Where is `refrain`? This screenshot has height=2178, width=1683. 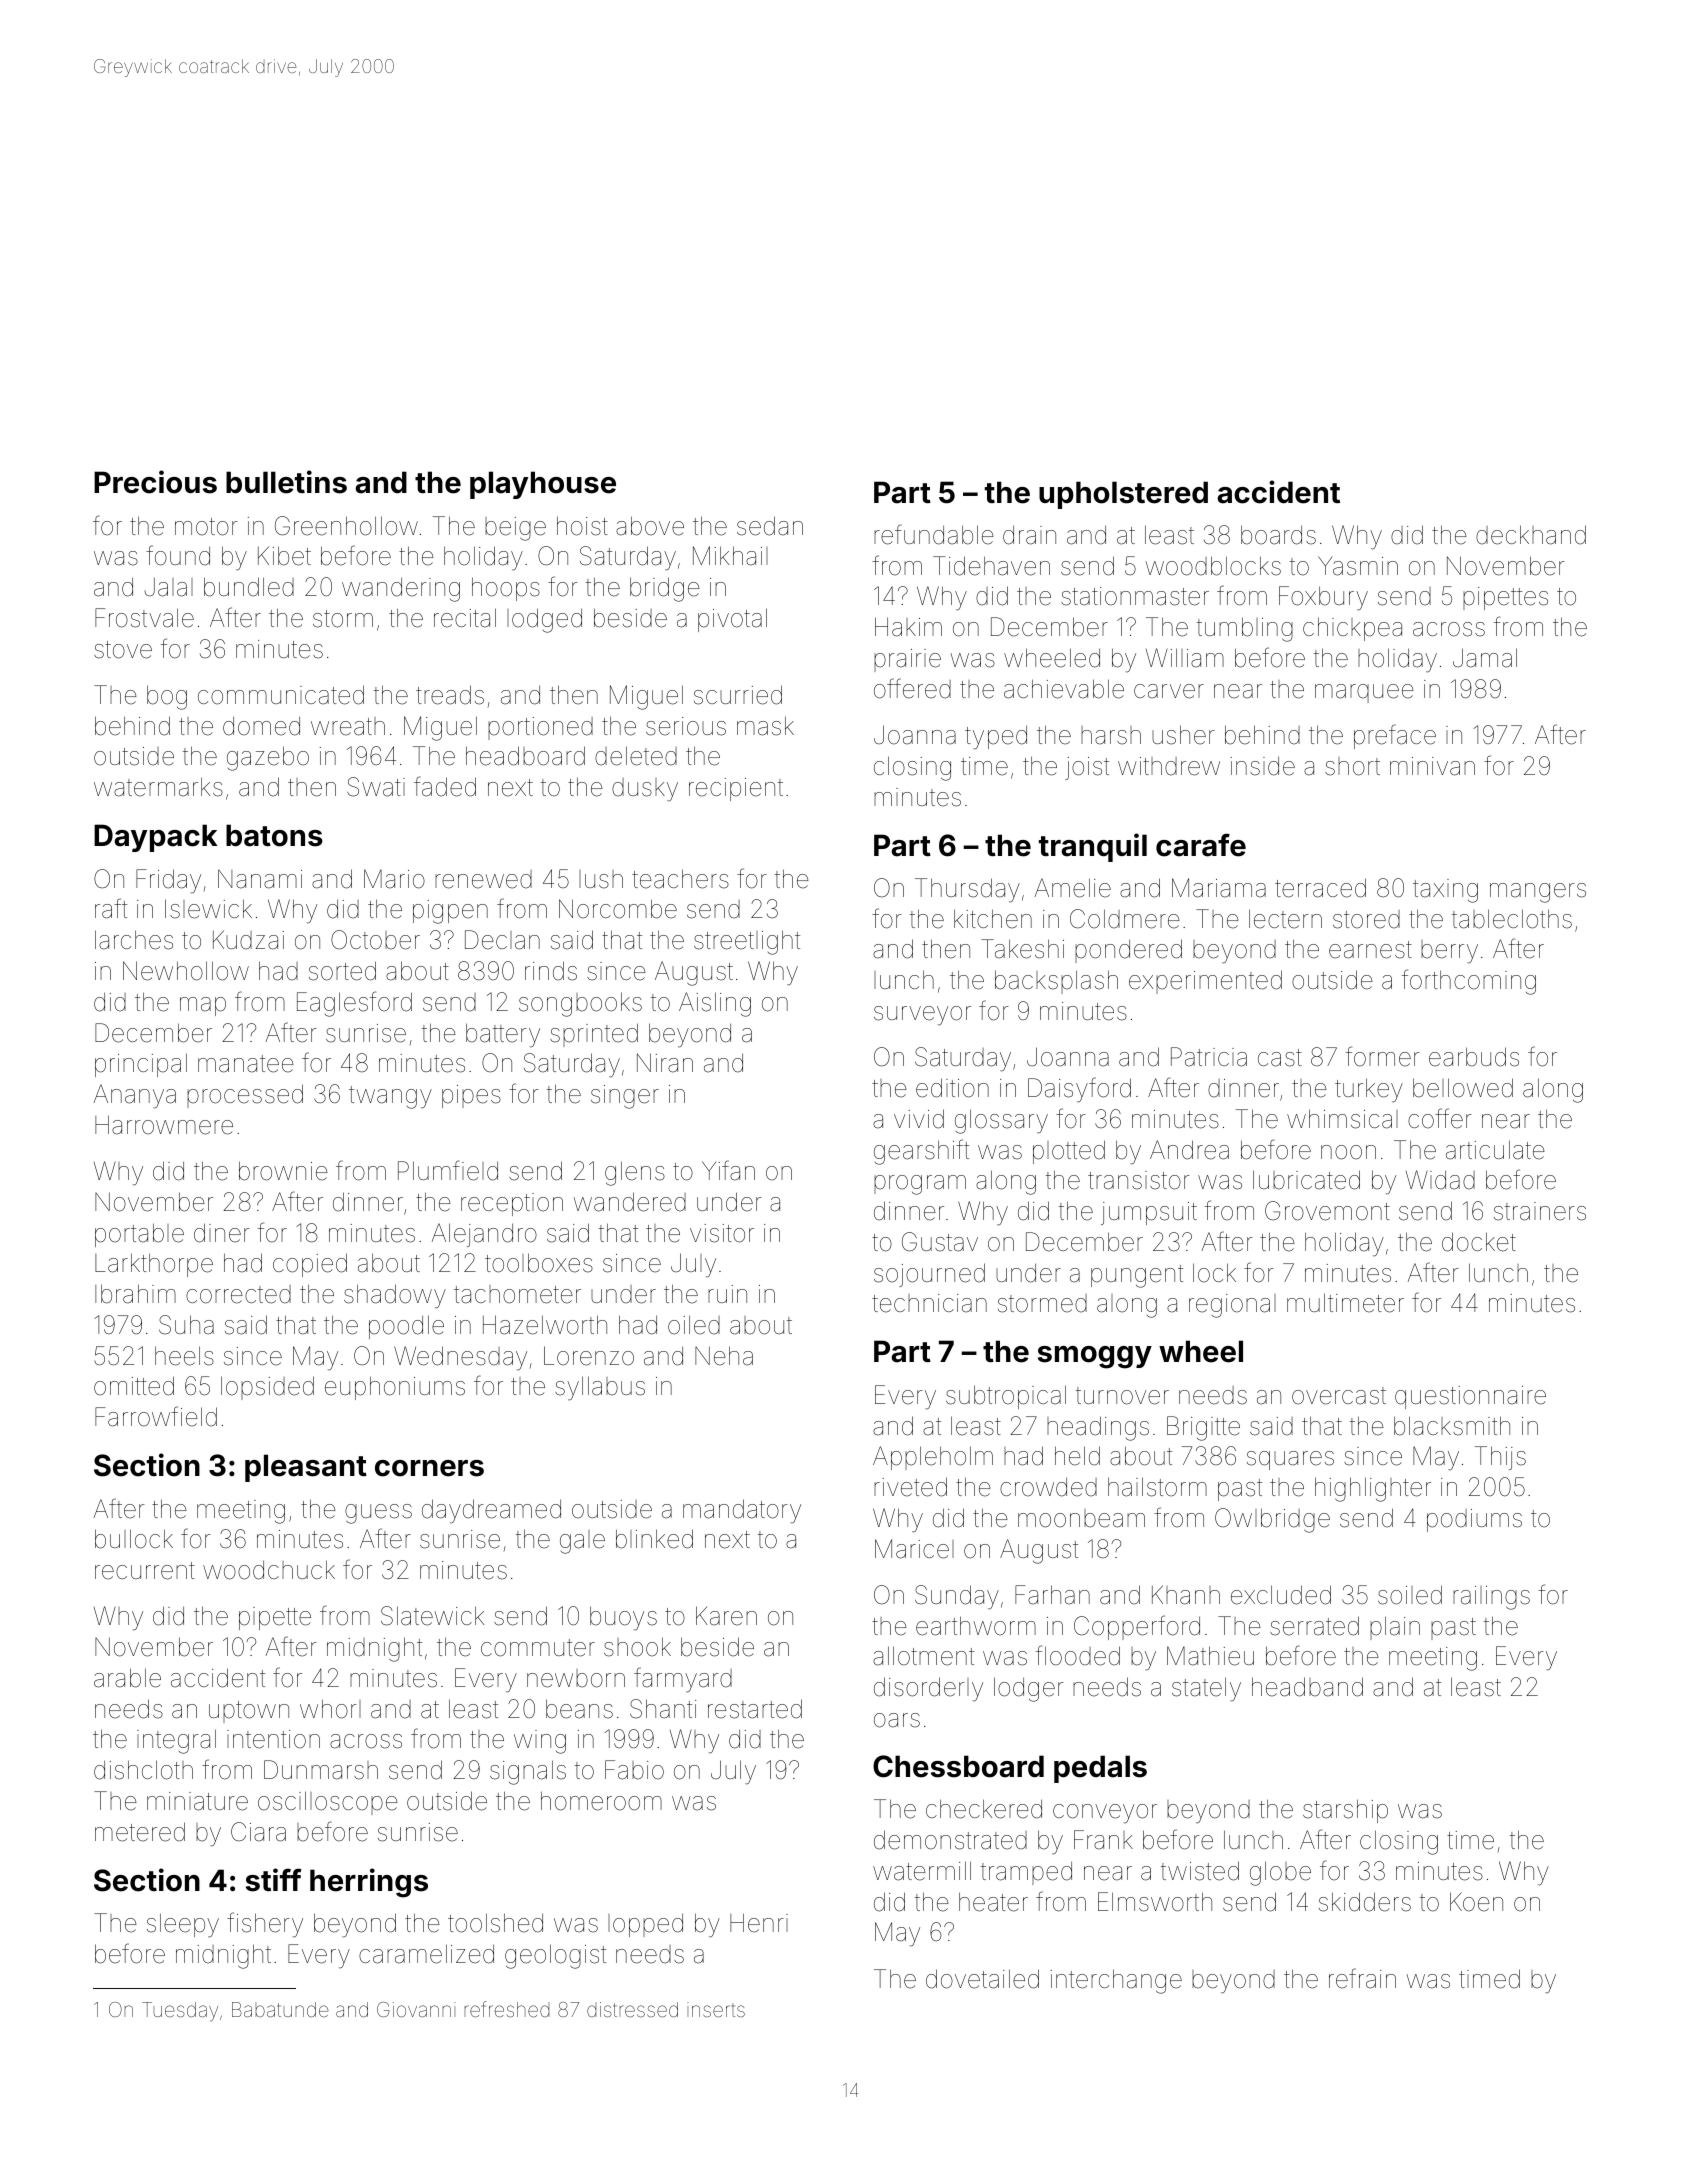
refrain is located at coordinates (1362, 1978).
